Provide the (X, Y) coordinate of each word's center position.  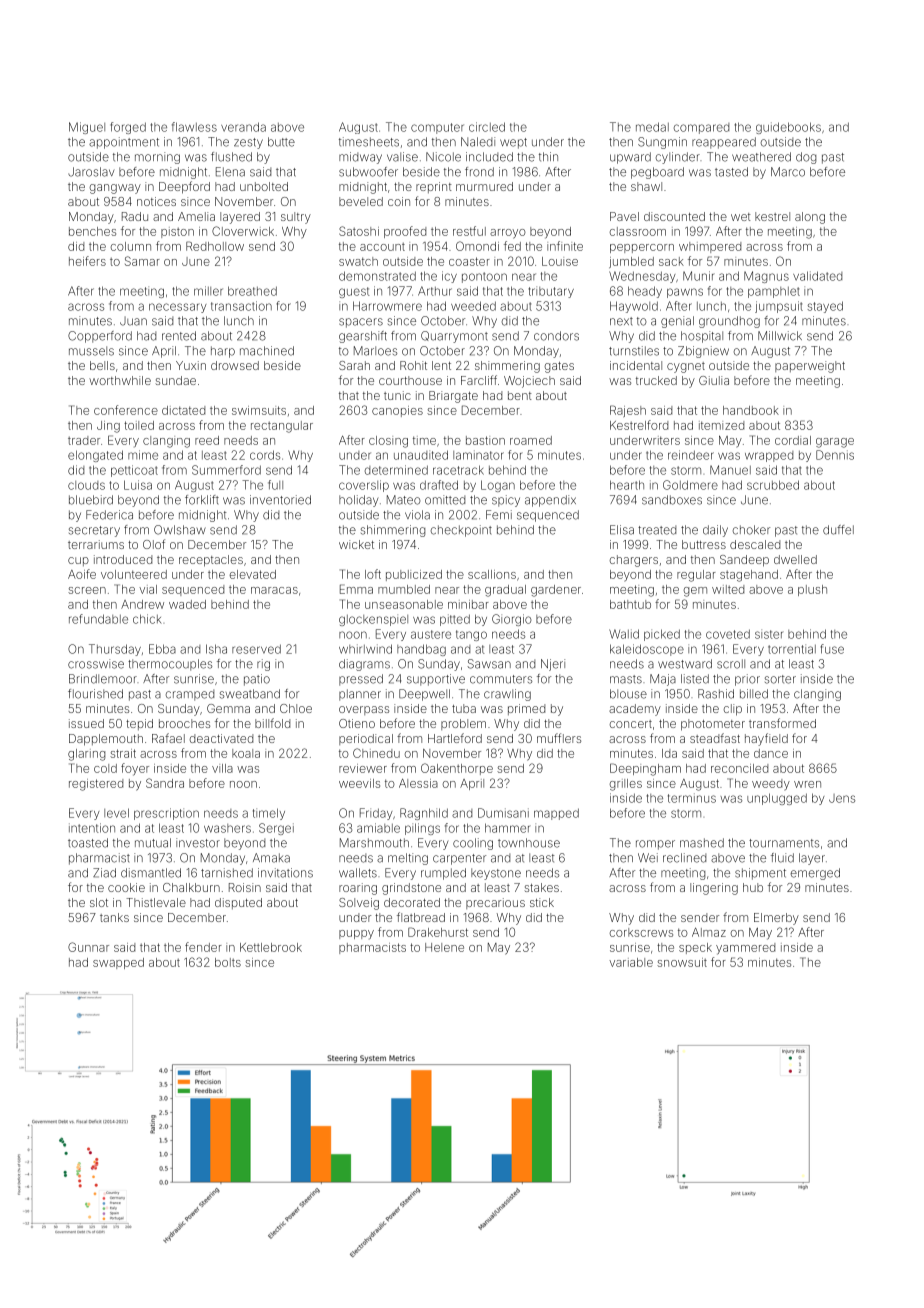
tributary (551, 292)
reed (207, 440)
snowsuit (682, 962)
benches (92, 231)
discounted (674, 216)
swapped (118, 963)
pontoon (484, 277)
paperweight (810, 367)
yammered (745, 949)
